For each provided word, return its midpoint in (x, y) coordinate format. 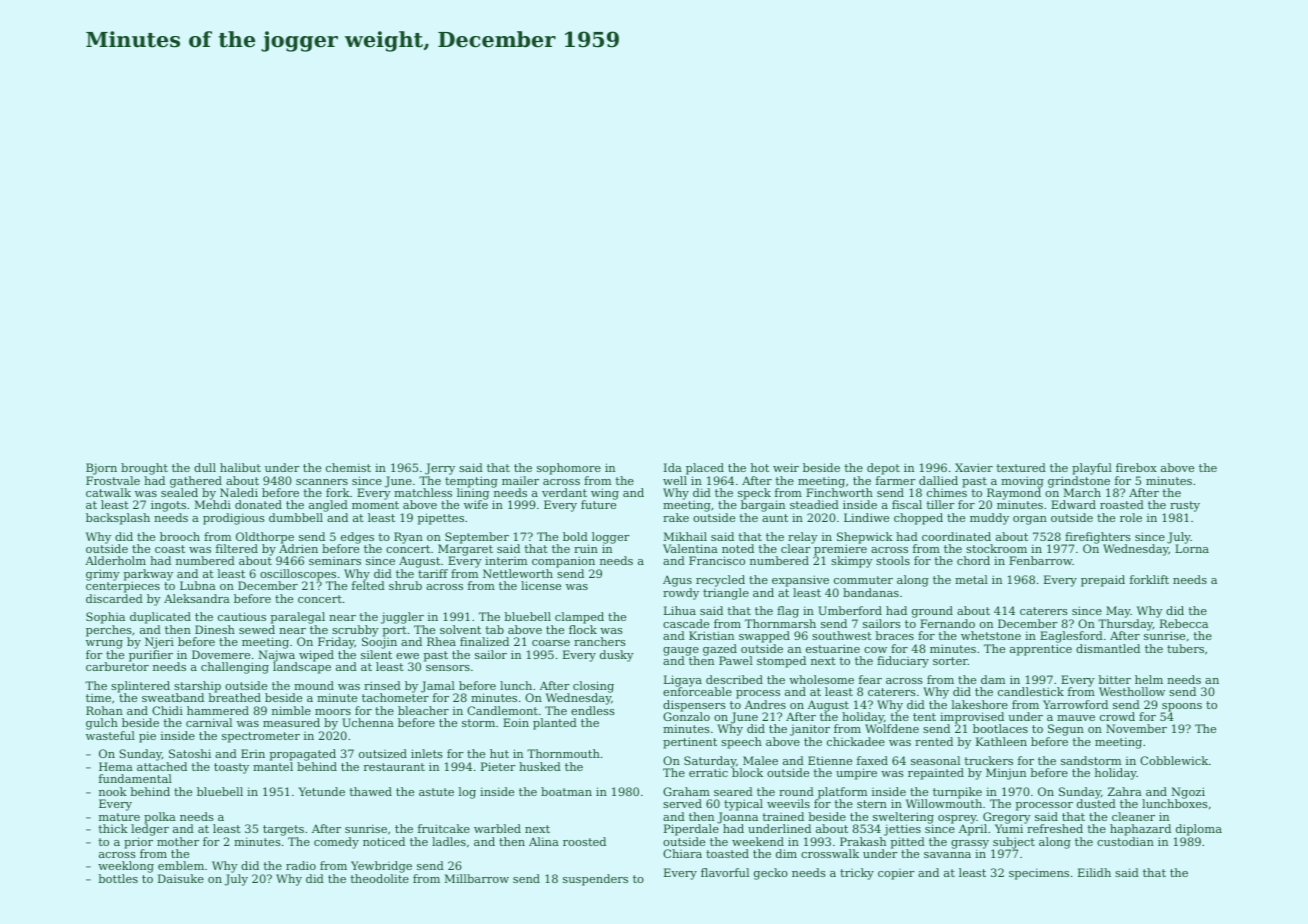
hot (760, 467)
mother (178, 841)
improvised (972, 718)
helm (1149, 679)
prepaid (1103, 581)
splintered (140, 687)
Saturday (710, 762)
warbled (497, 828)
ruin (586, 548)
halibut (240, 467)
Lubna (198, 585)
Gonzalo (686, 716)
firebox (1136, 467)
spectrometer (261, 737)
